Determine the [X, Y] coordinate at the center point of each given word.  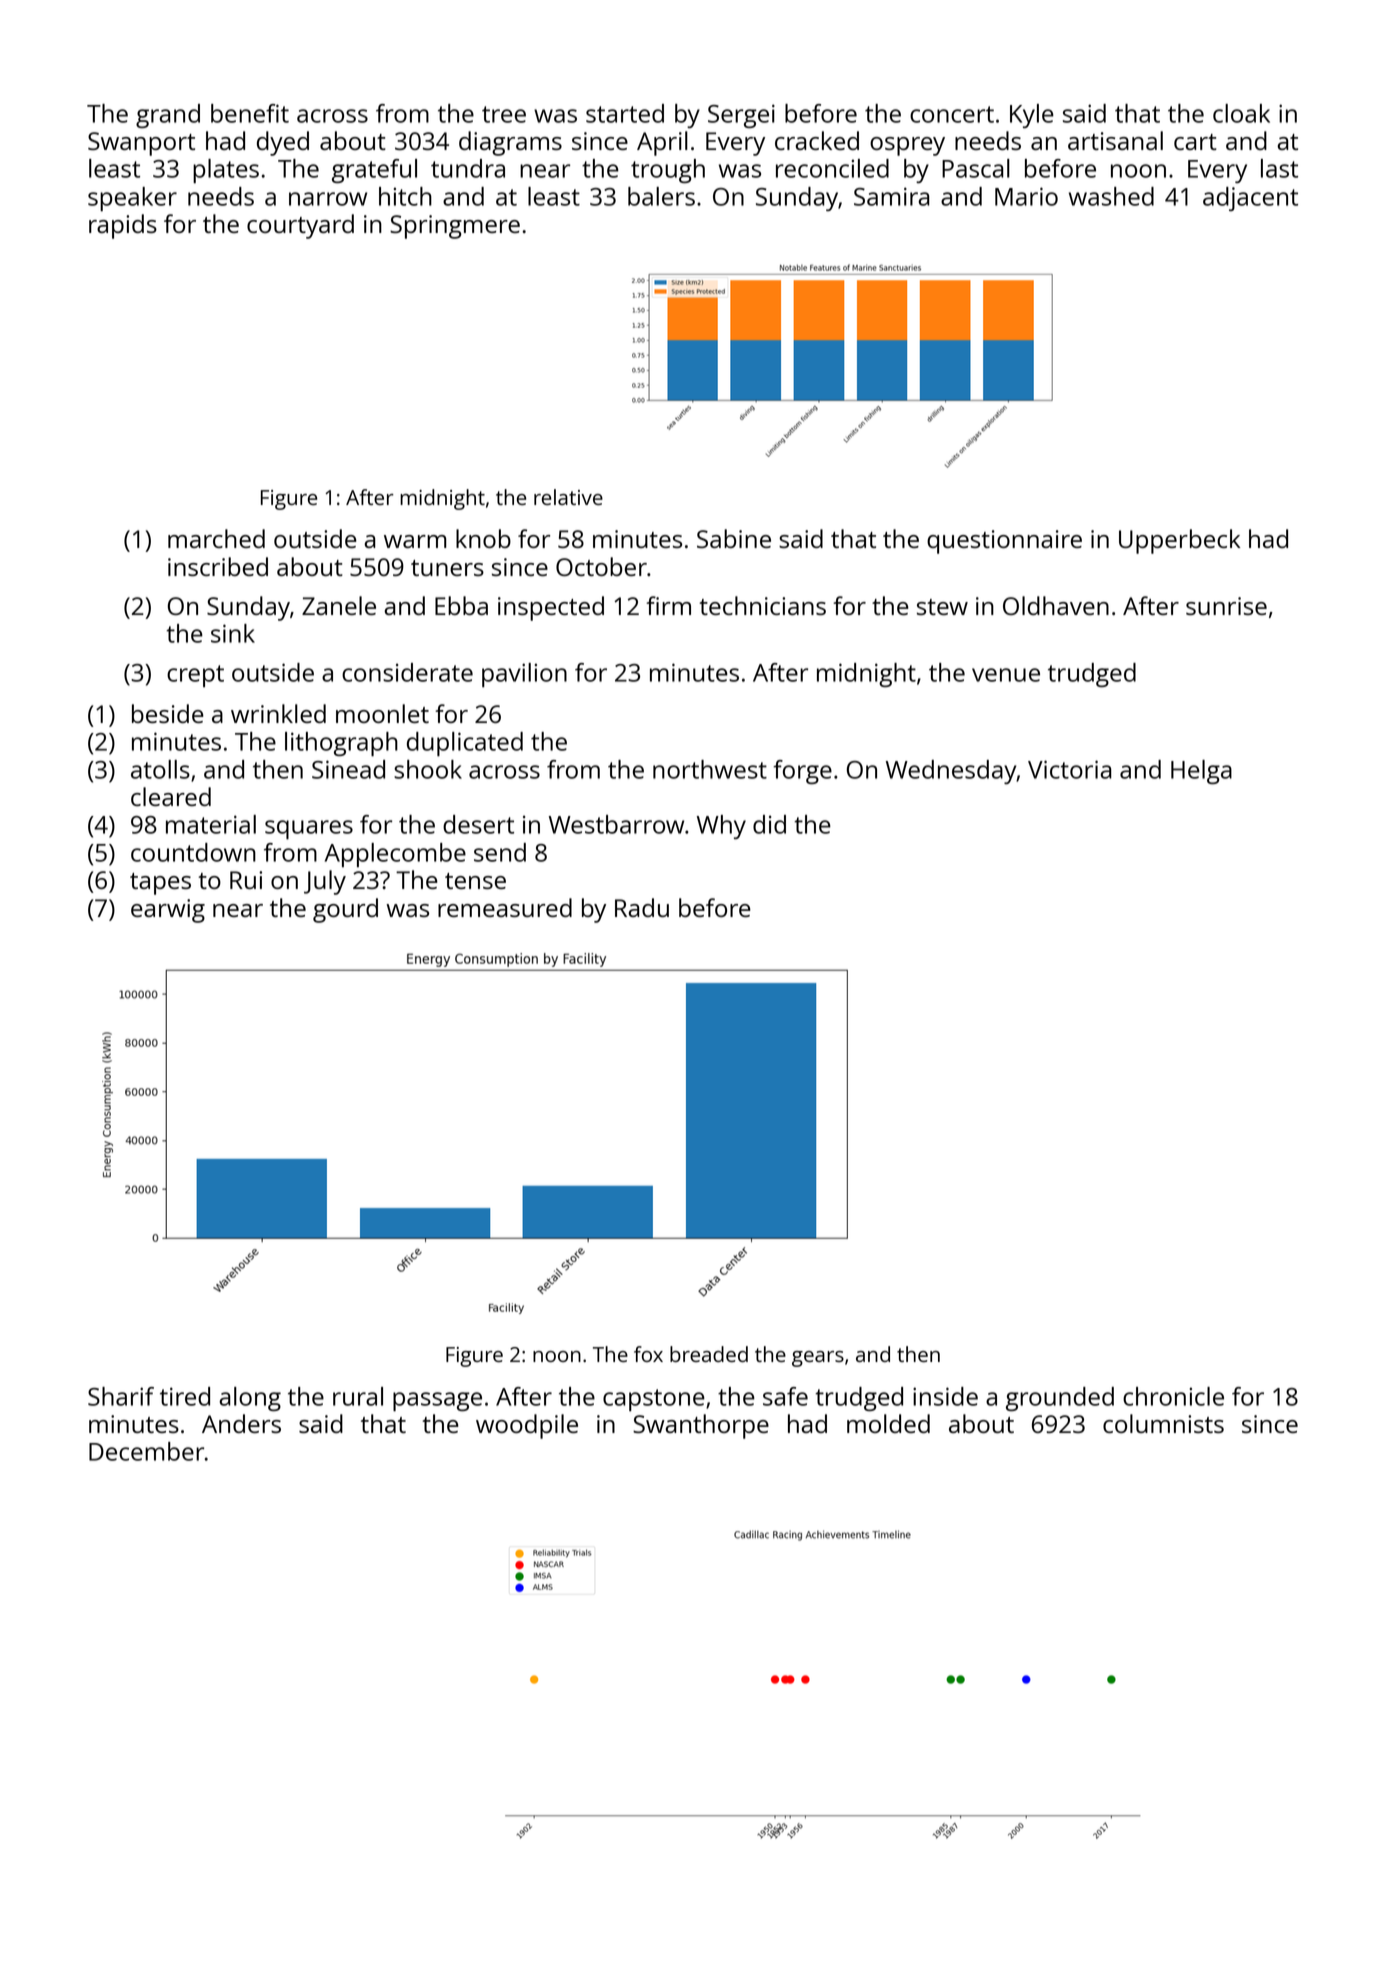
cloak [1241, 113]
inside [945, 1396]
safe [785, 1396]
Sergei [741, 116]
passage [437, 1402]
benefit [250, 113]
